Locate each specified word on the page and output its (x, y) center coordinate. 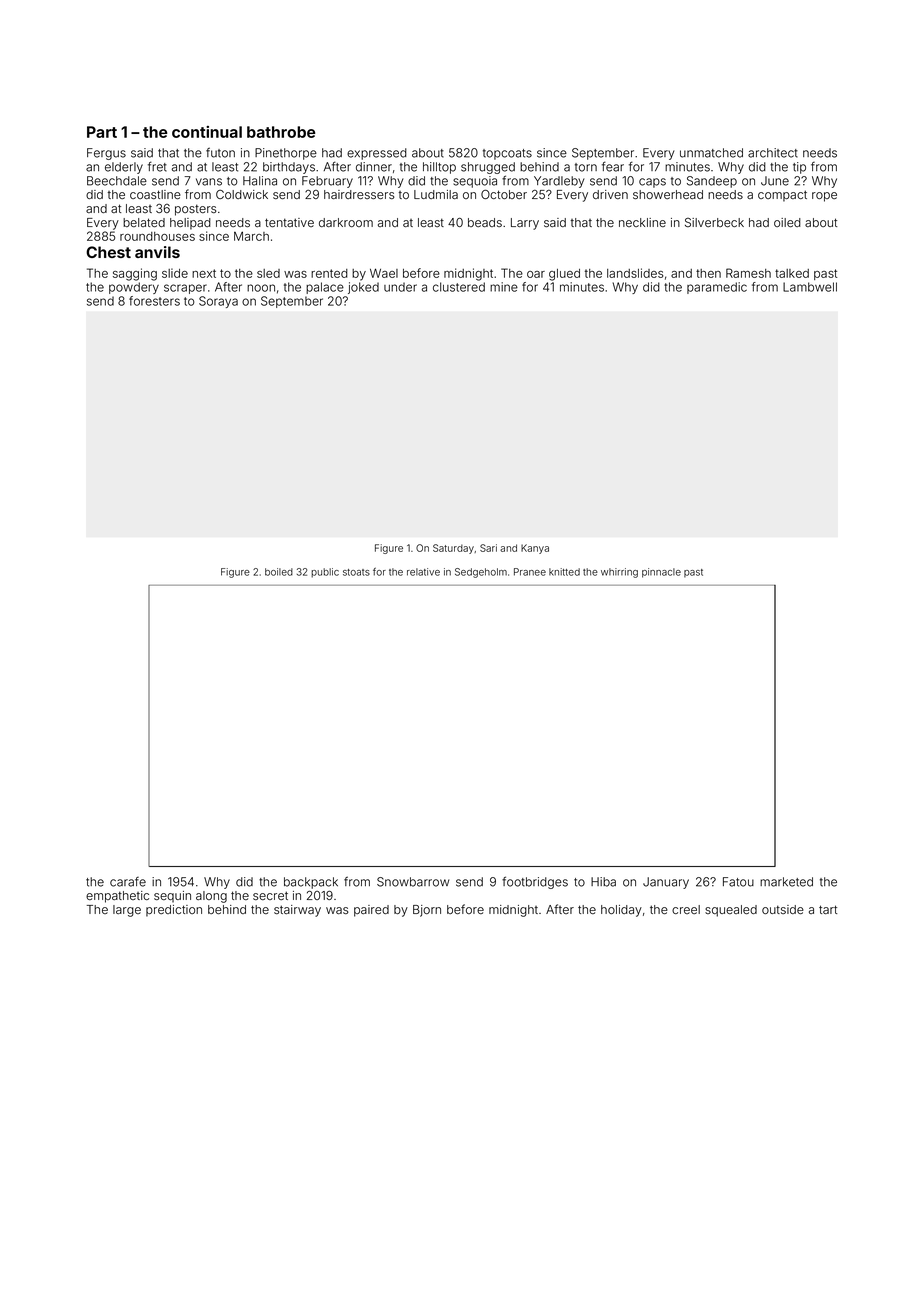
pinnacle (661, 573)
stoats (356, 572)
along (211, 897)
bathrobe (281, 132)
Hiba (603, 882)
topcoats (507, 154)
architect (773, 153)
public (325, 573)
